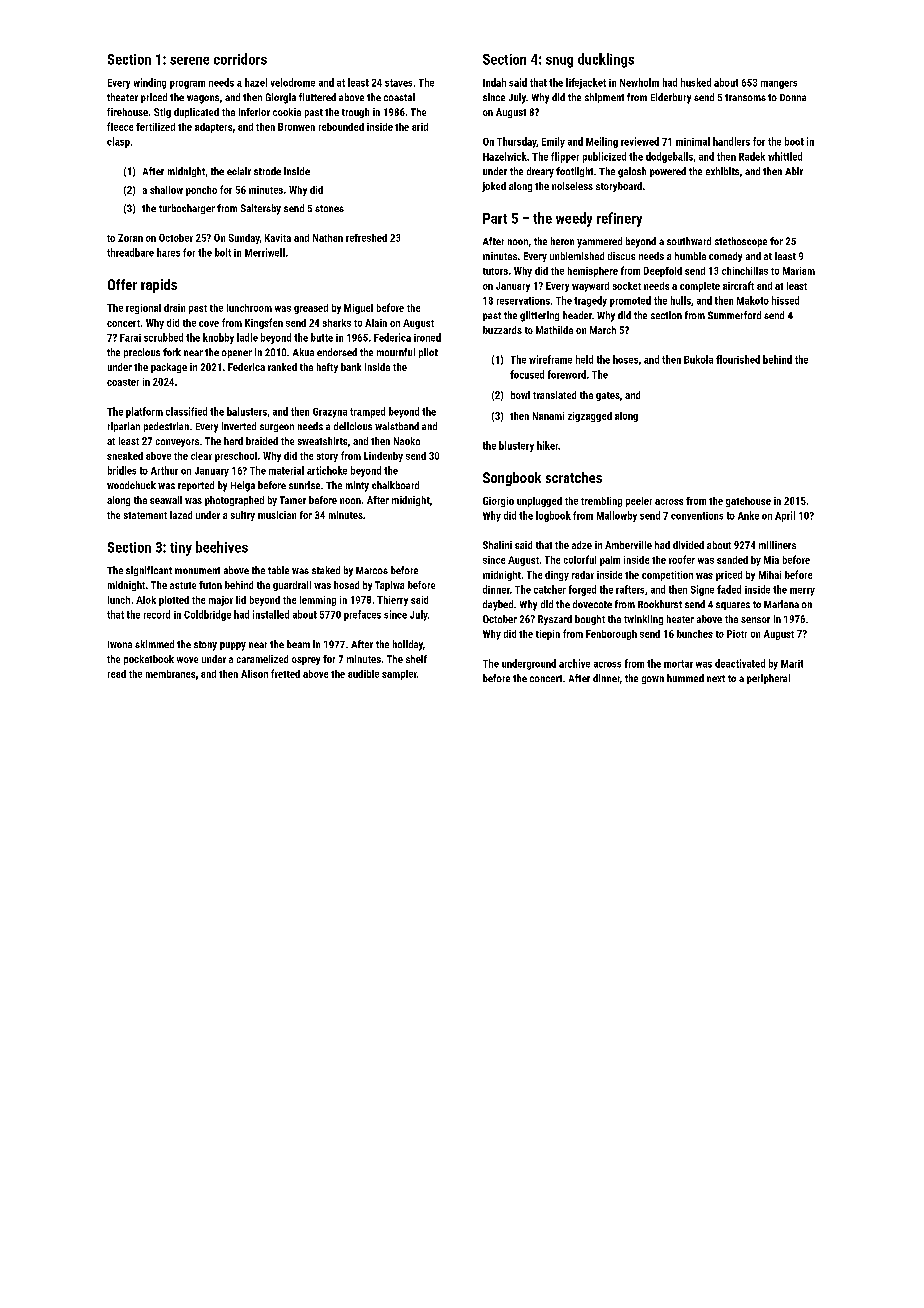 The height and width of the screenshot is (1308, 924). What do you see at coordinates (639, 502) in the screenshot?
I see `peeler` at bounding box center [639, 502].
